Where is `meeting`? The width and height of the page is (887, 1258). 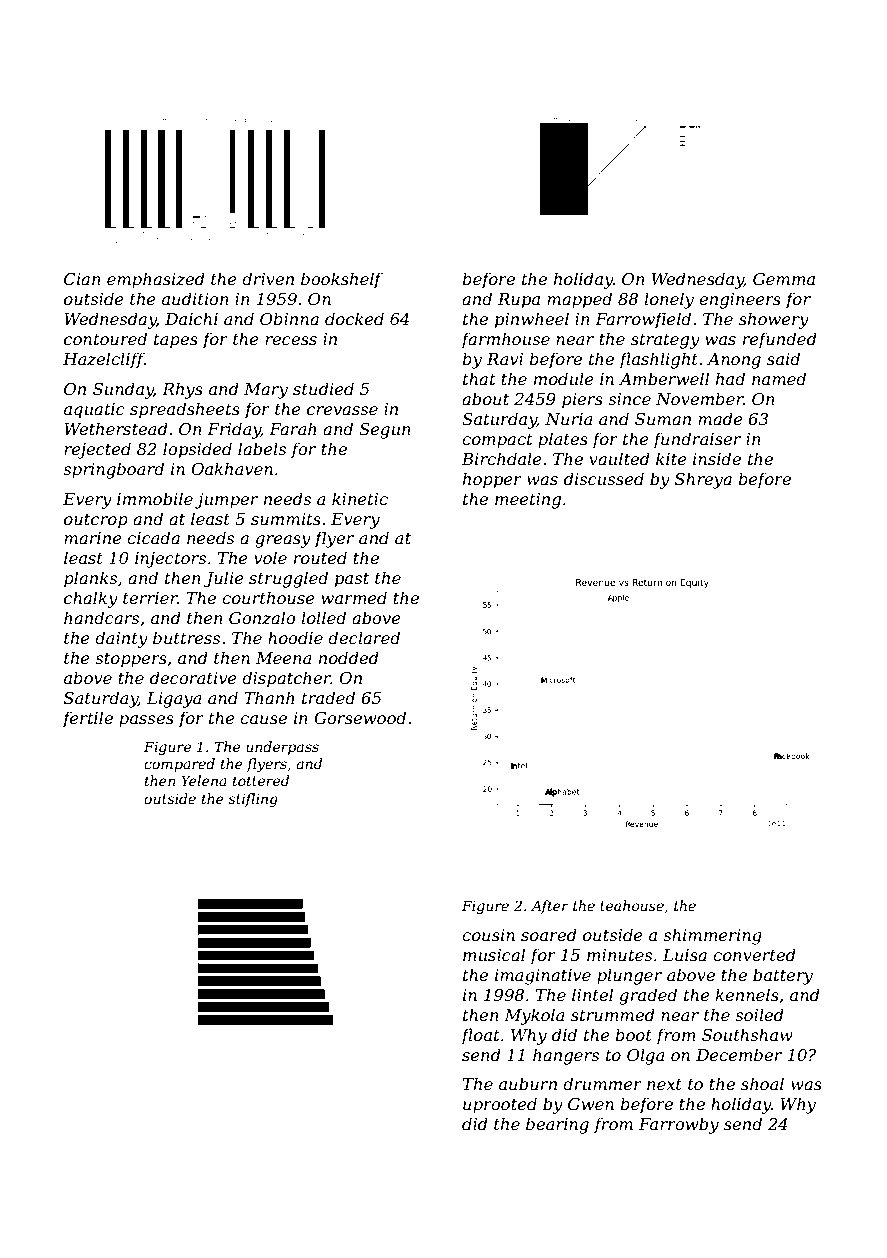
meeting is located at coordinates (528, 501).
